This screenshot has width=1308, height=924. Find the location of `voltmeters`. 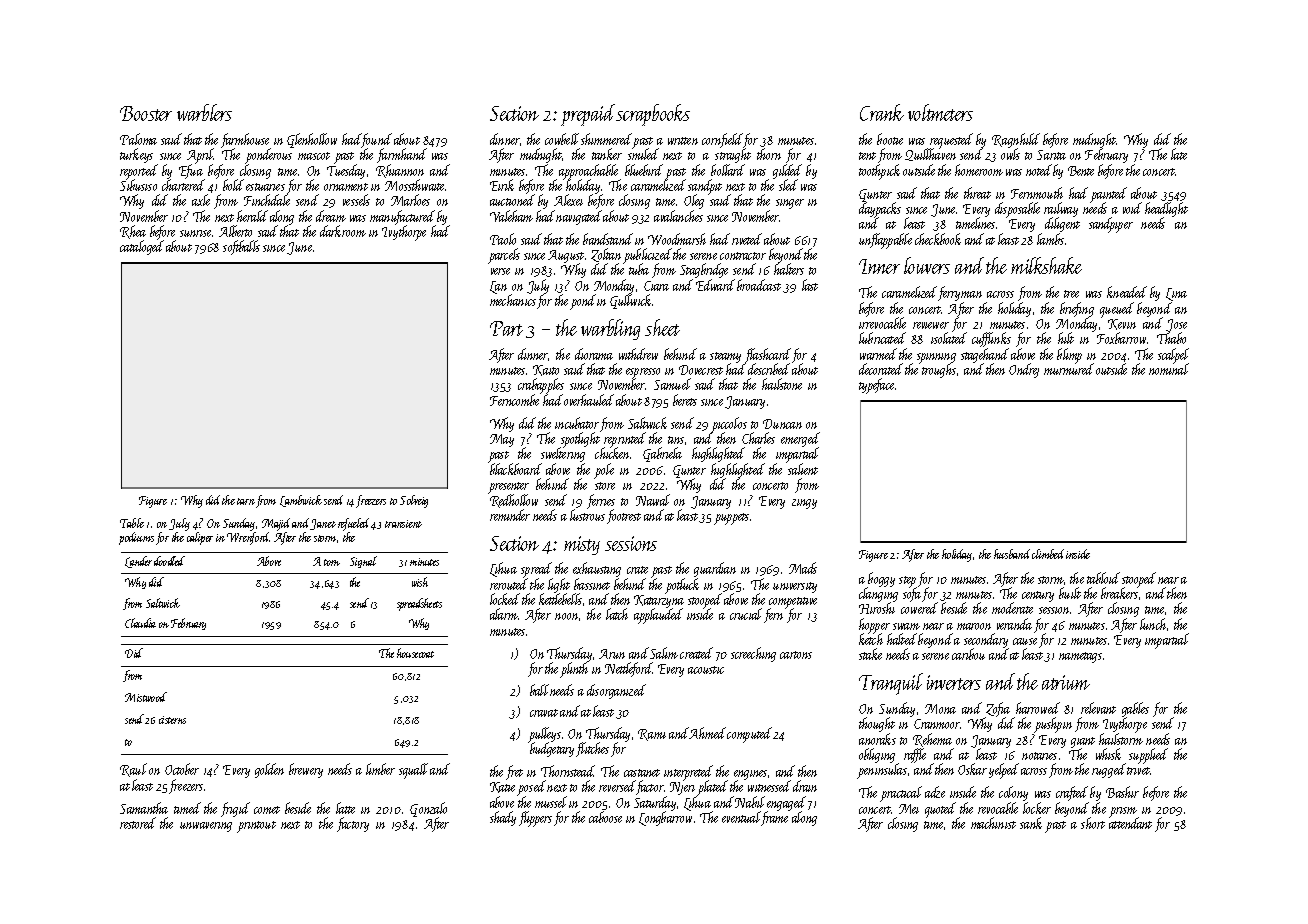

voltmeters is located at coordinates (940, 112).
